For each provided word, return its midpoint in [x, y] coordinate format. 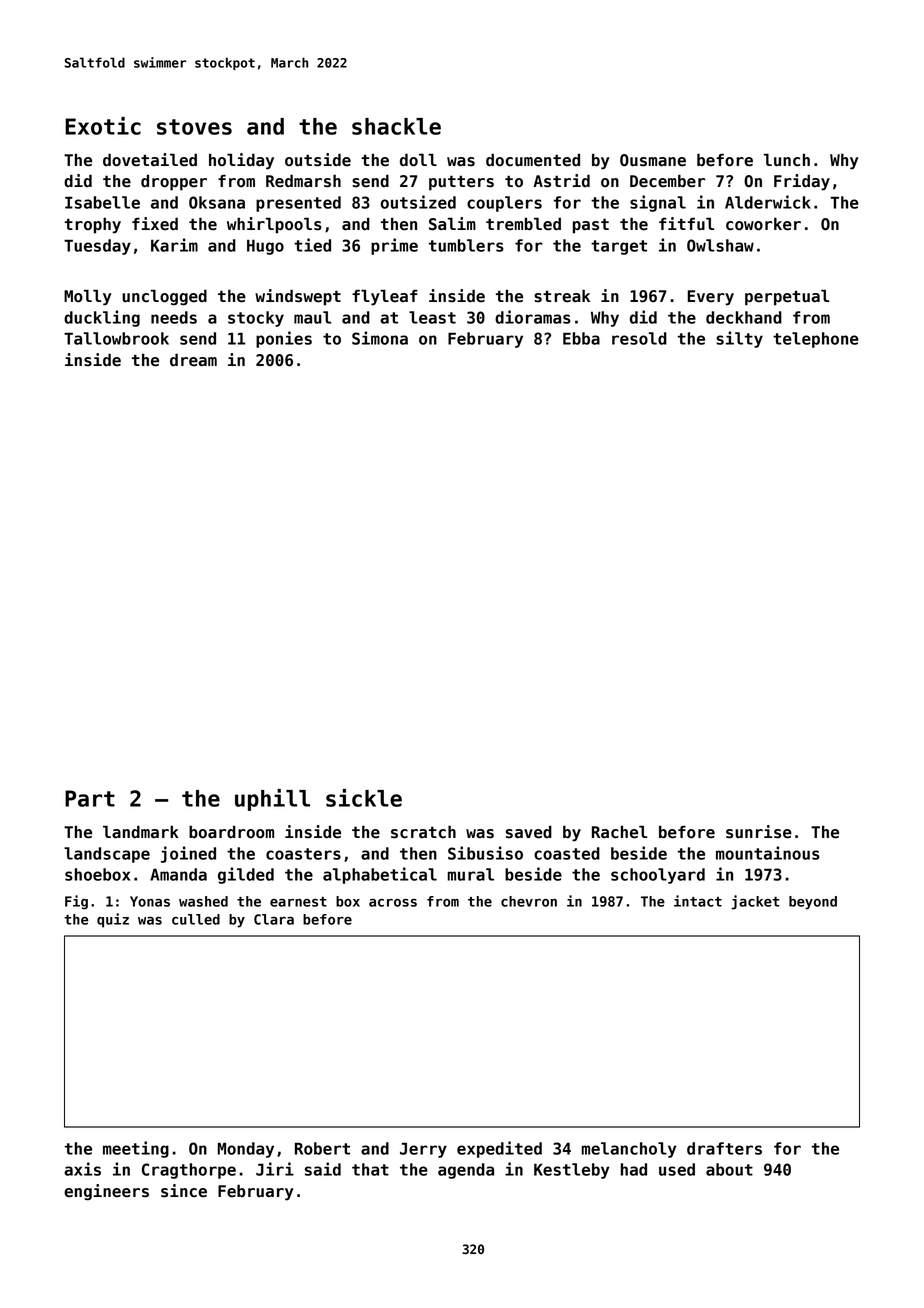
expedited [499, 1149]
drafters [724, 1148]
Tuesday [97, 247]
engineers [106, 1192]
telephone [816, 340]
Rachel [619, 832]
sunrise [759, 832]
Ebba [581, 338]
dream [193, 360]
